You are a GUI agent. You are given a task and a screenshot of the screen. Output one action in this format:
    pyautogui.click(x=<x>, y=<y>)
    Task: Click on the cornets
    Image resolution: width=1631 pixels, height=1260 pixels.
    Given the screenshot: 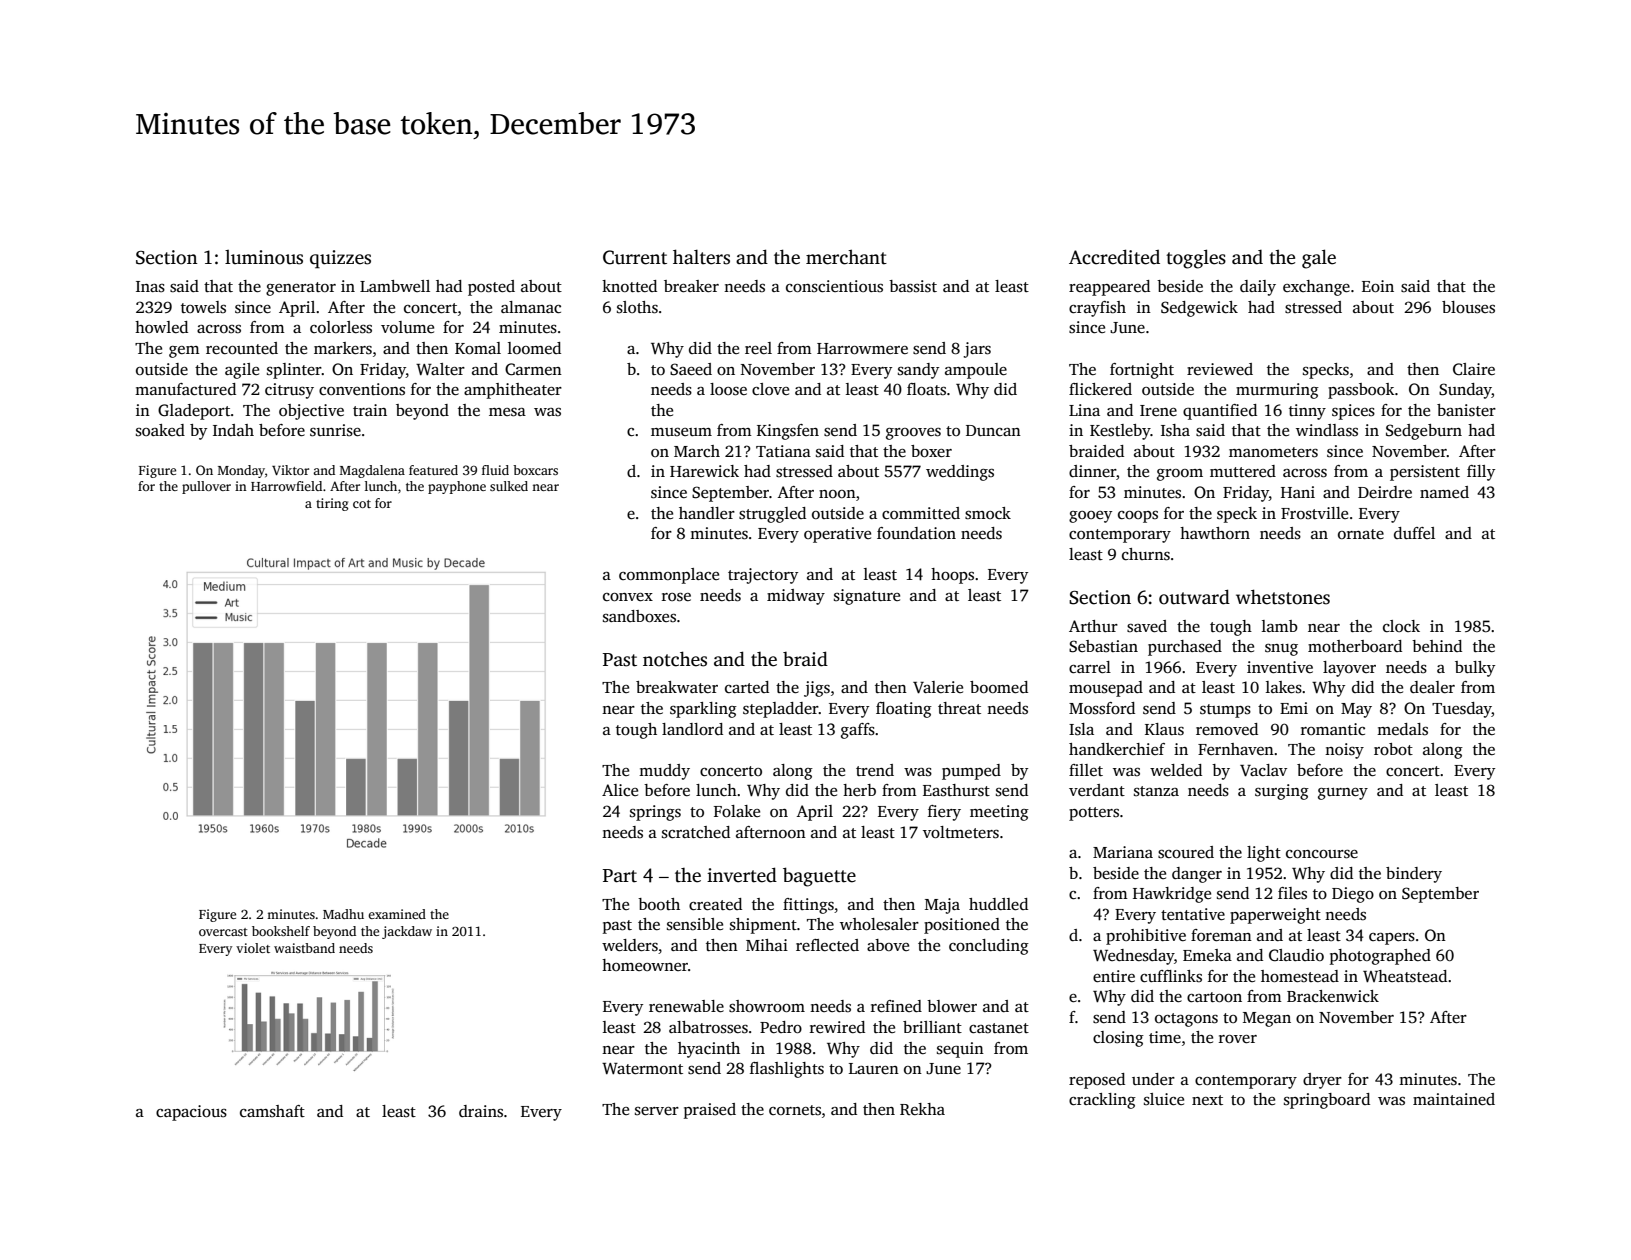 What is the action you would take?
    pyautogui.click(x=795, y=1110)
